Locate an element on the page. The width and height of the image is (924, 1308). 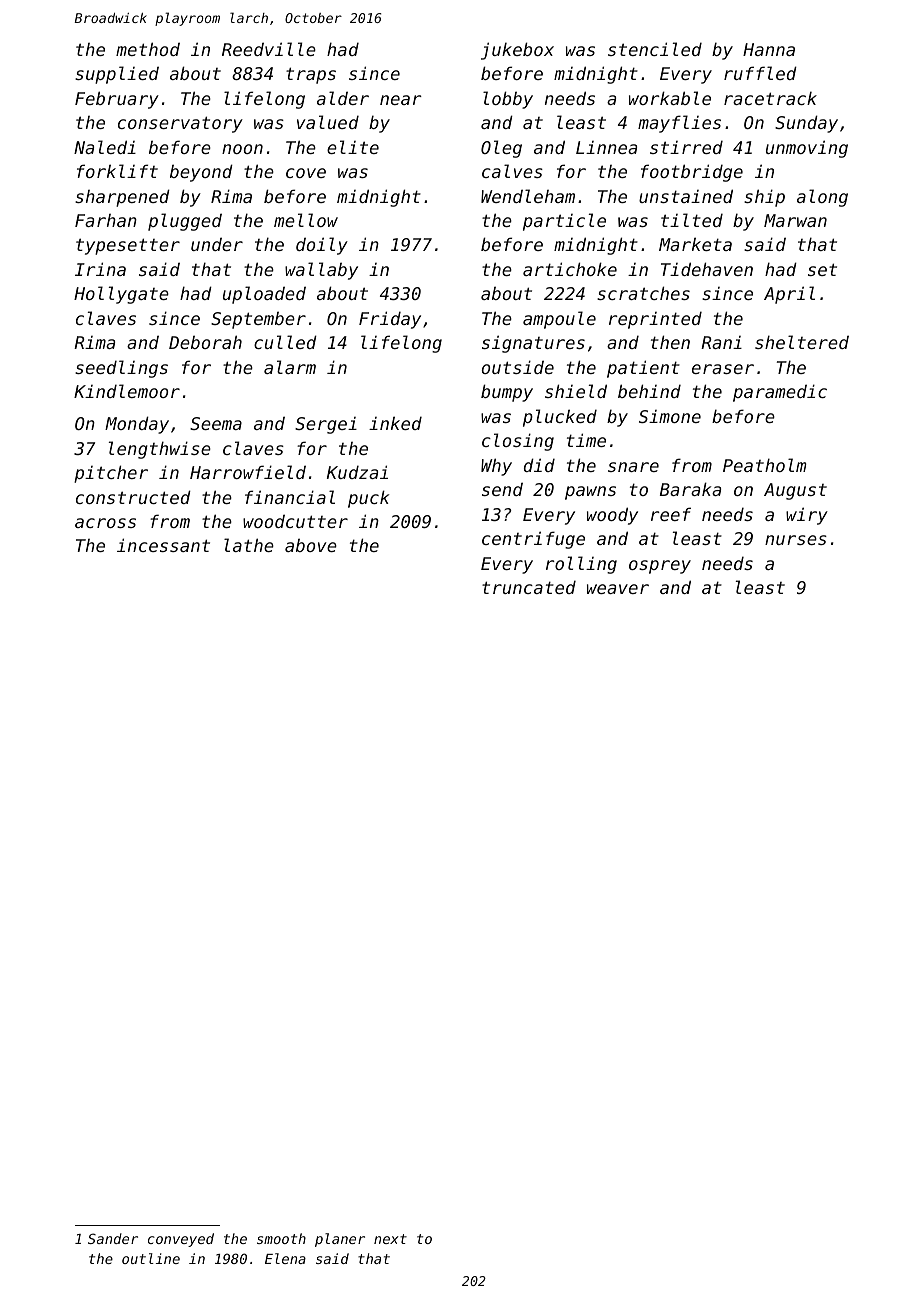
planer is located at coordinates (340, 1240).
